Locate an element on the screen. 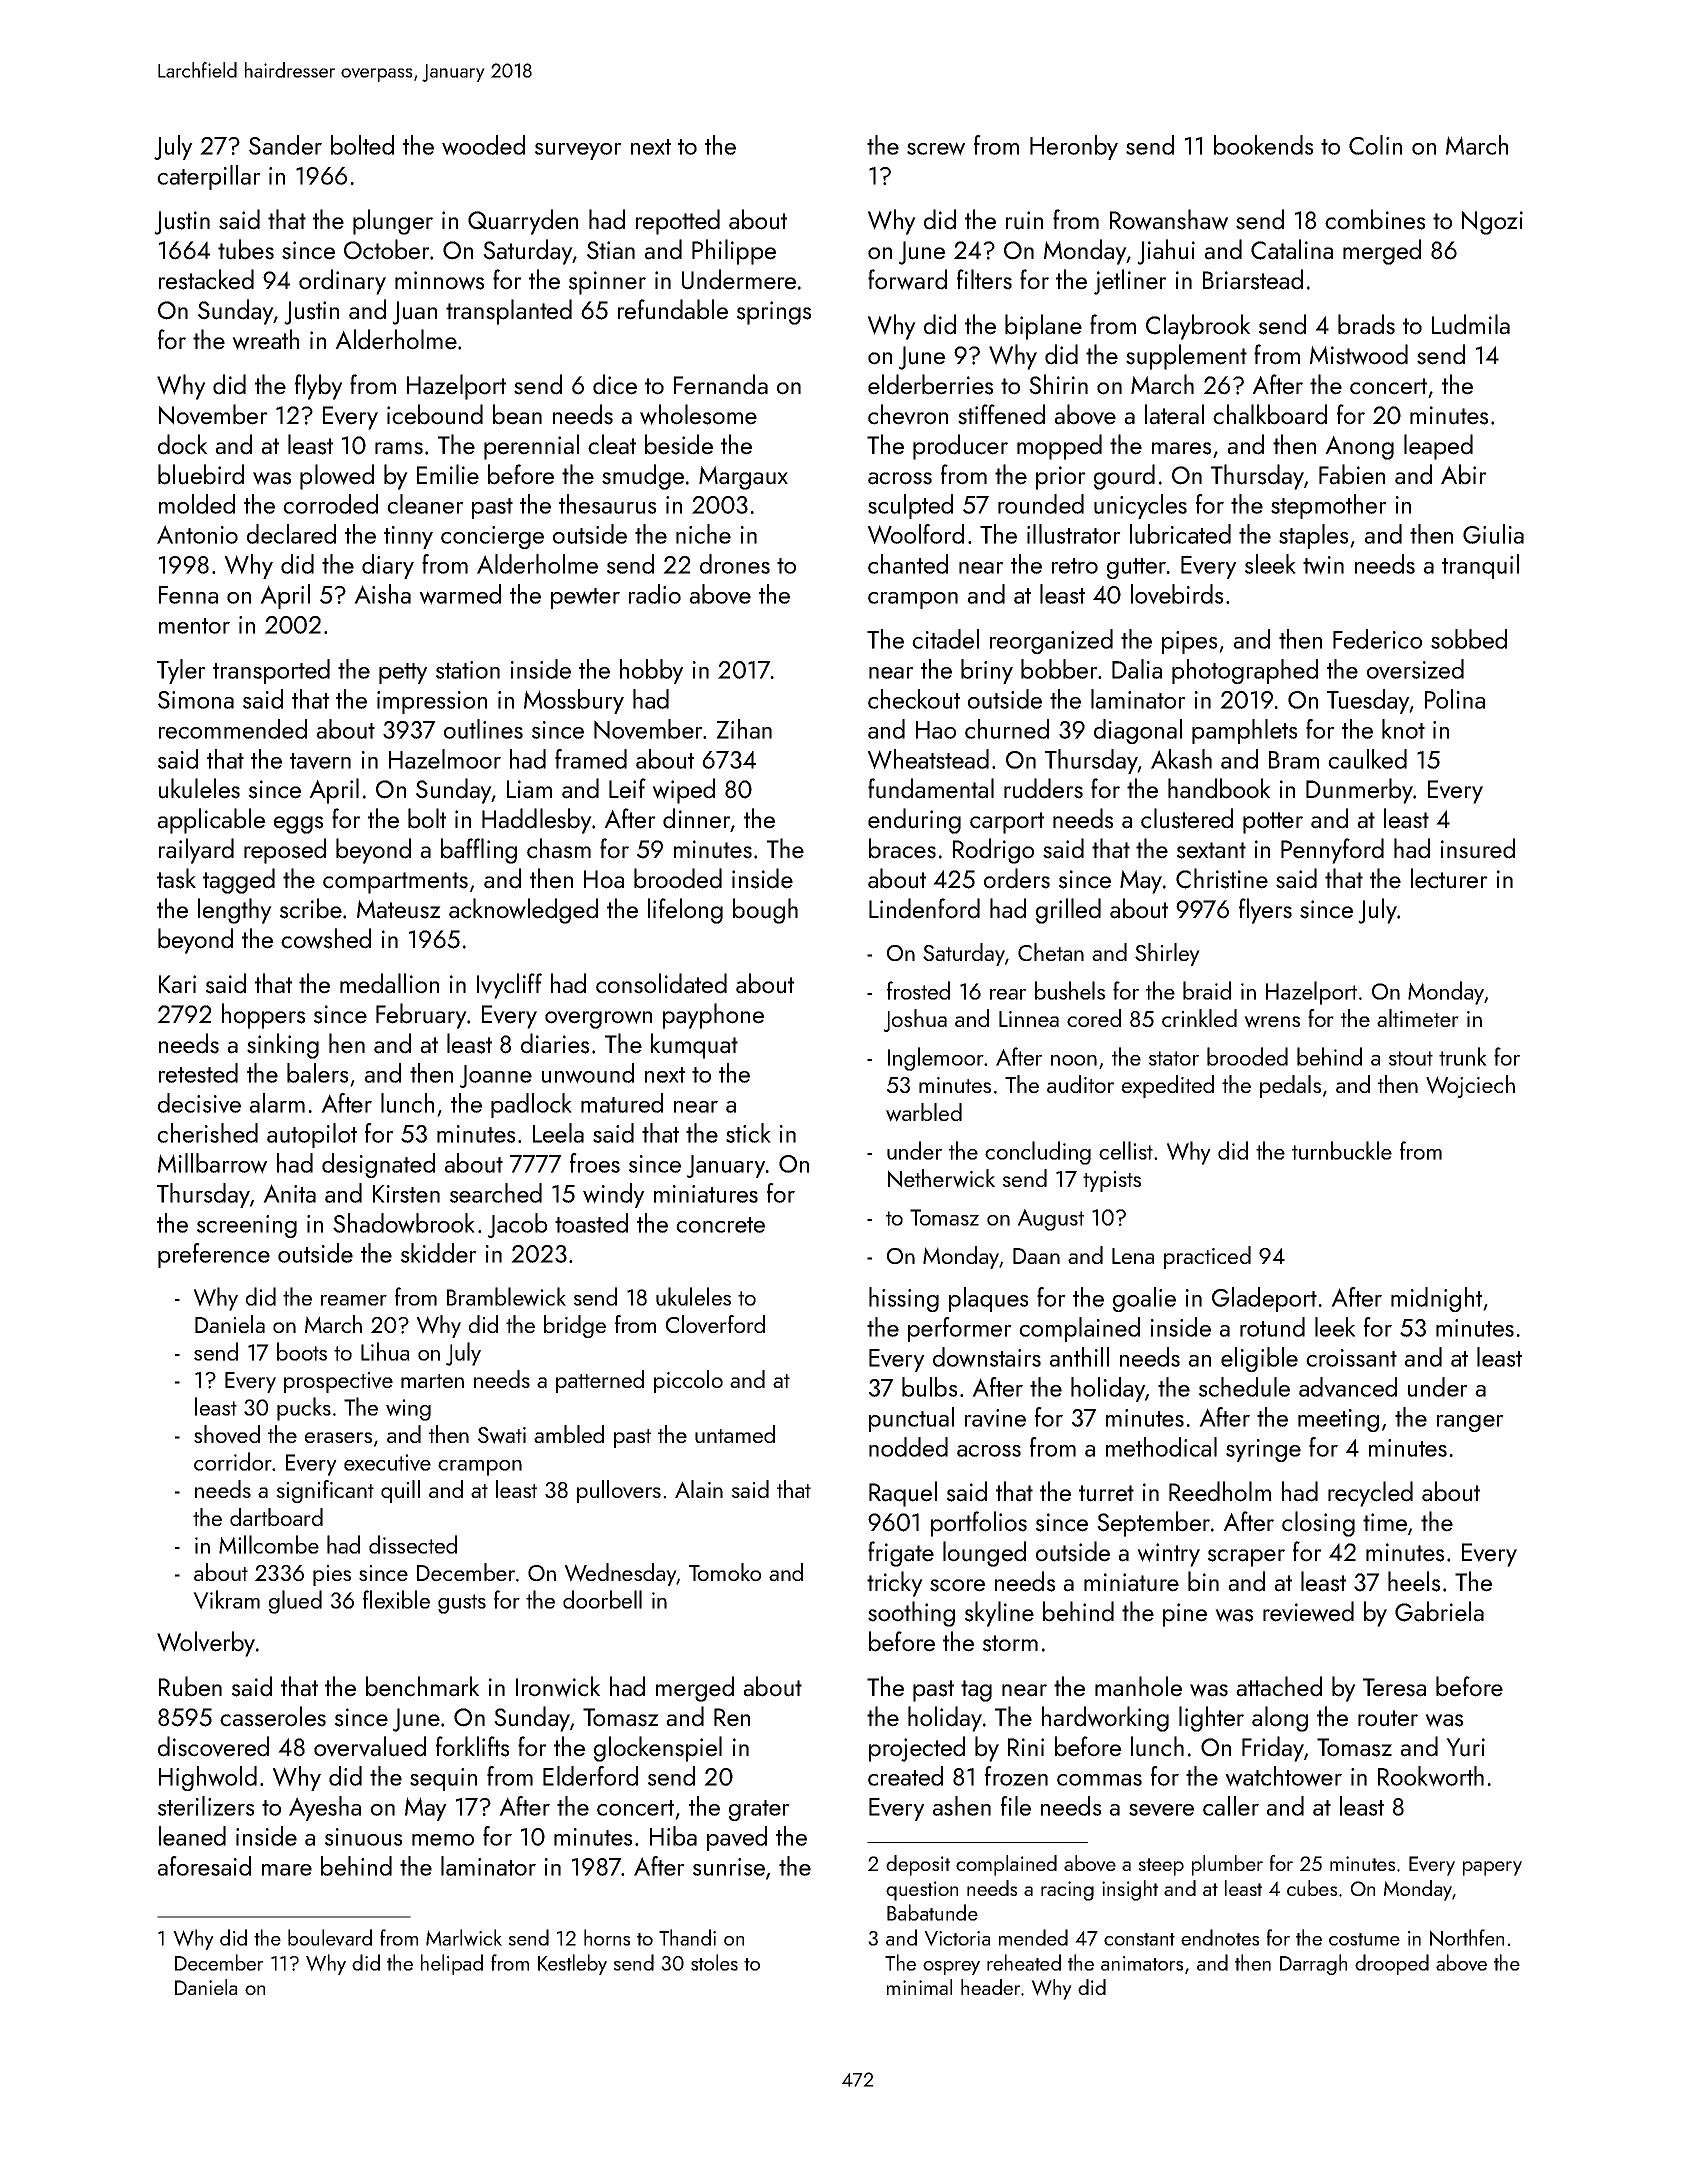  February is located at coordinates (421, 1016).
